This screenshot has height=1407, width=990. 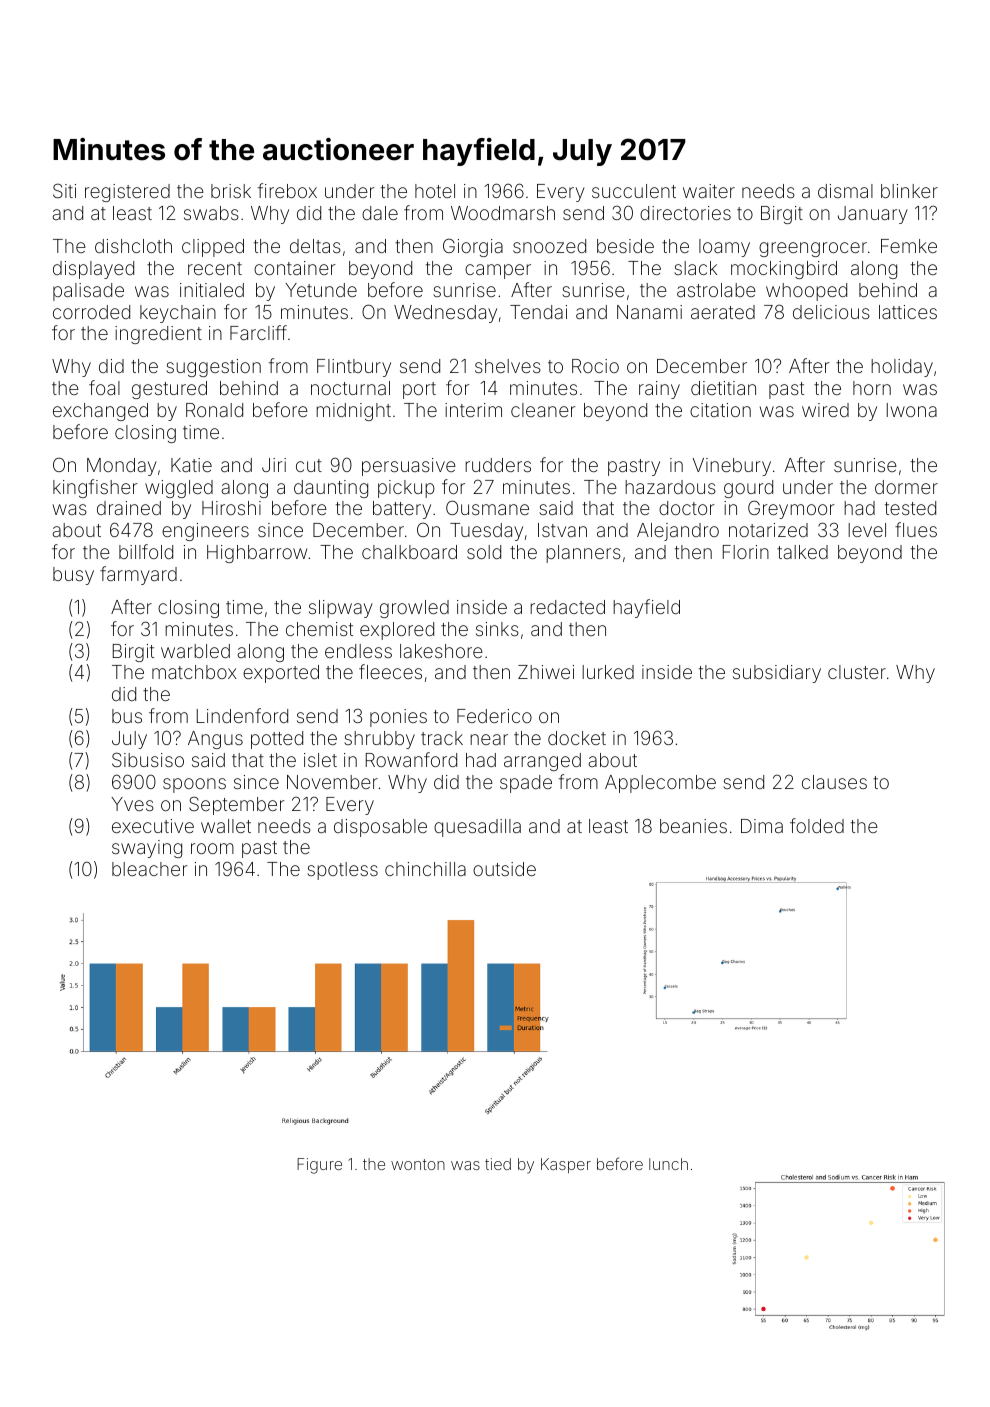 I want to click on cluster, so click(x=857, y=672).
